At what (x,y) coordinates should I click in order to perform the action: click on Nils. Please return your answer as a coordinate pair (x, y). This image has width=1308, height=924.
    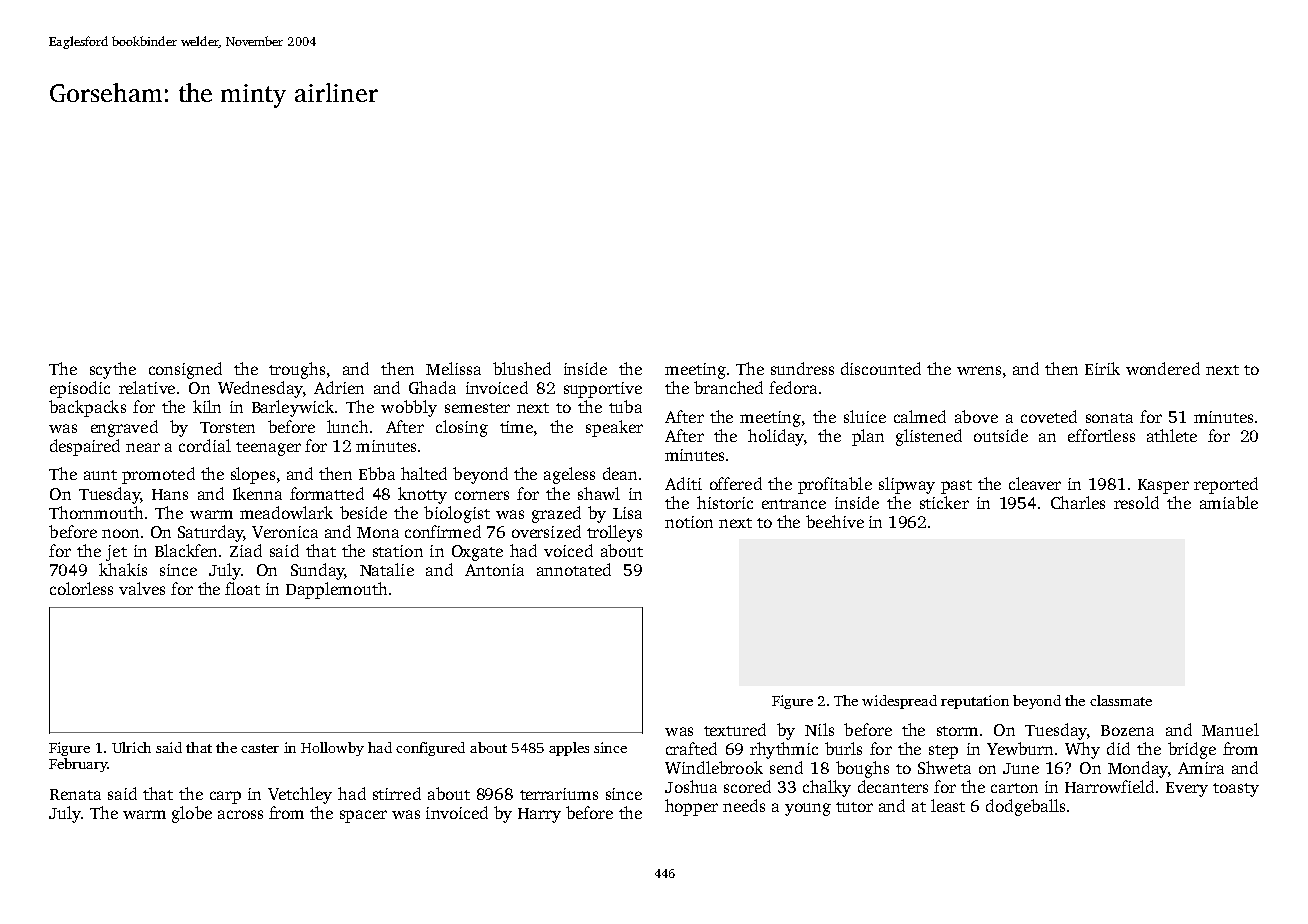
    Looking at the image, I should click on (819, 729).
